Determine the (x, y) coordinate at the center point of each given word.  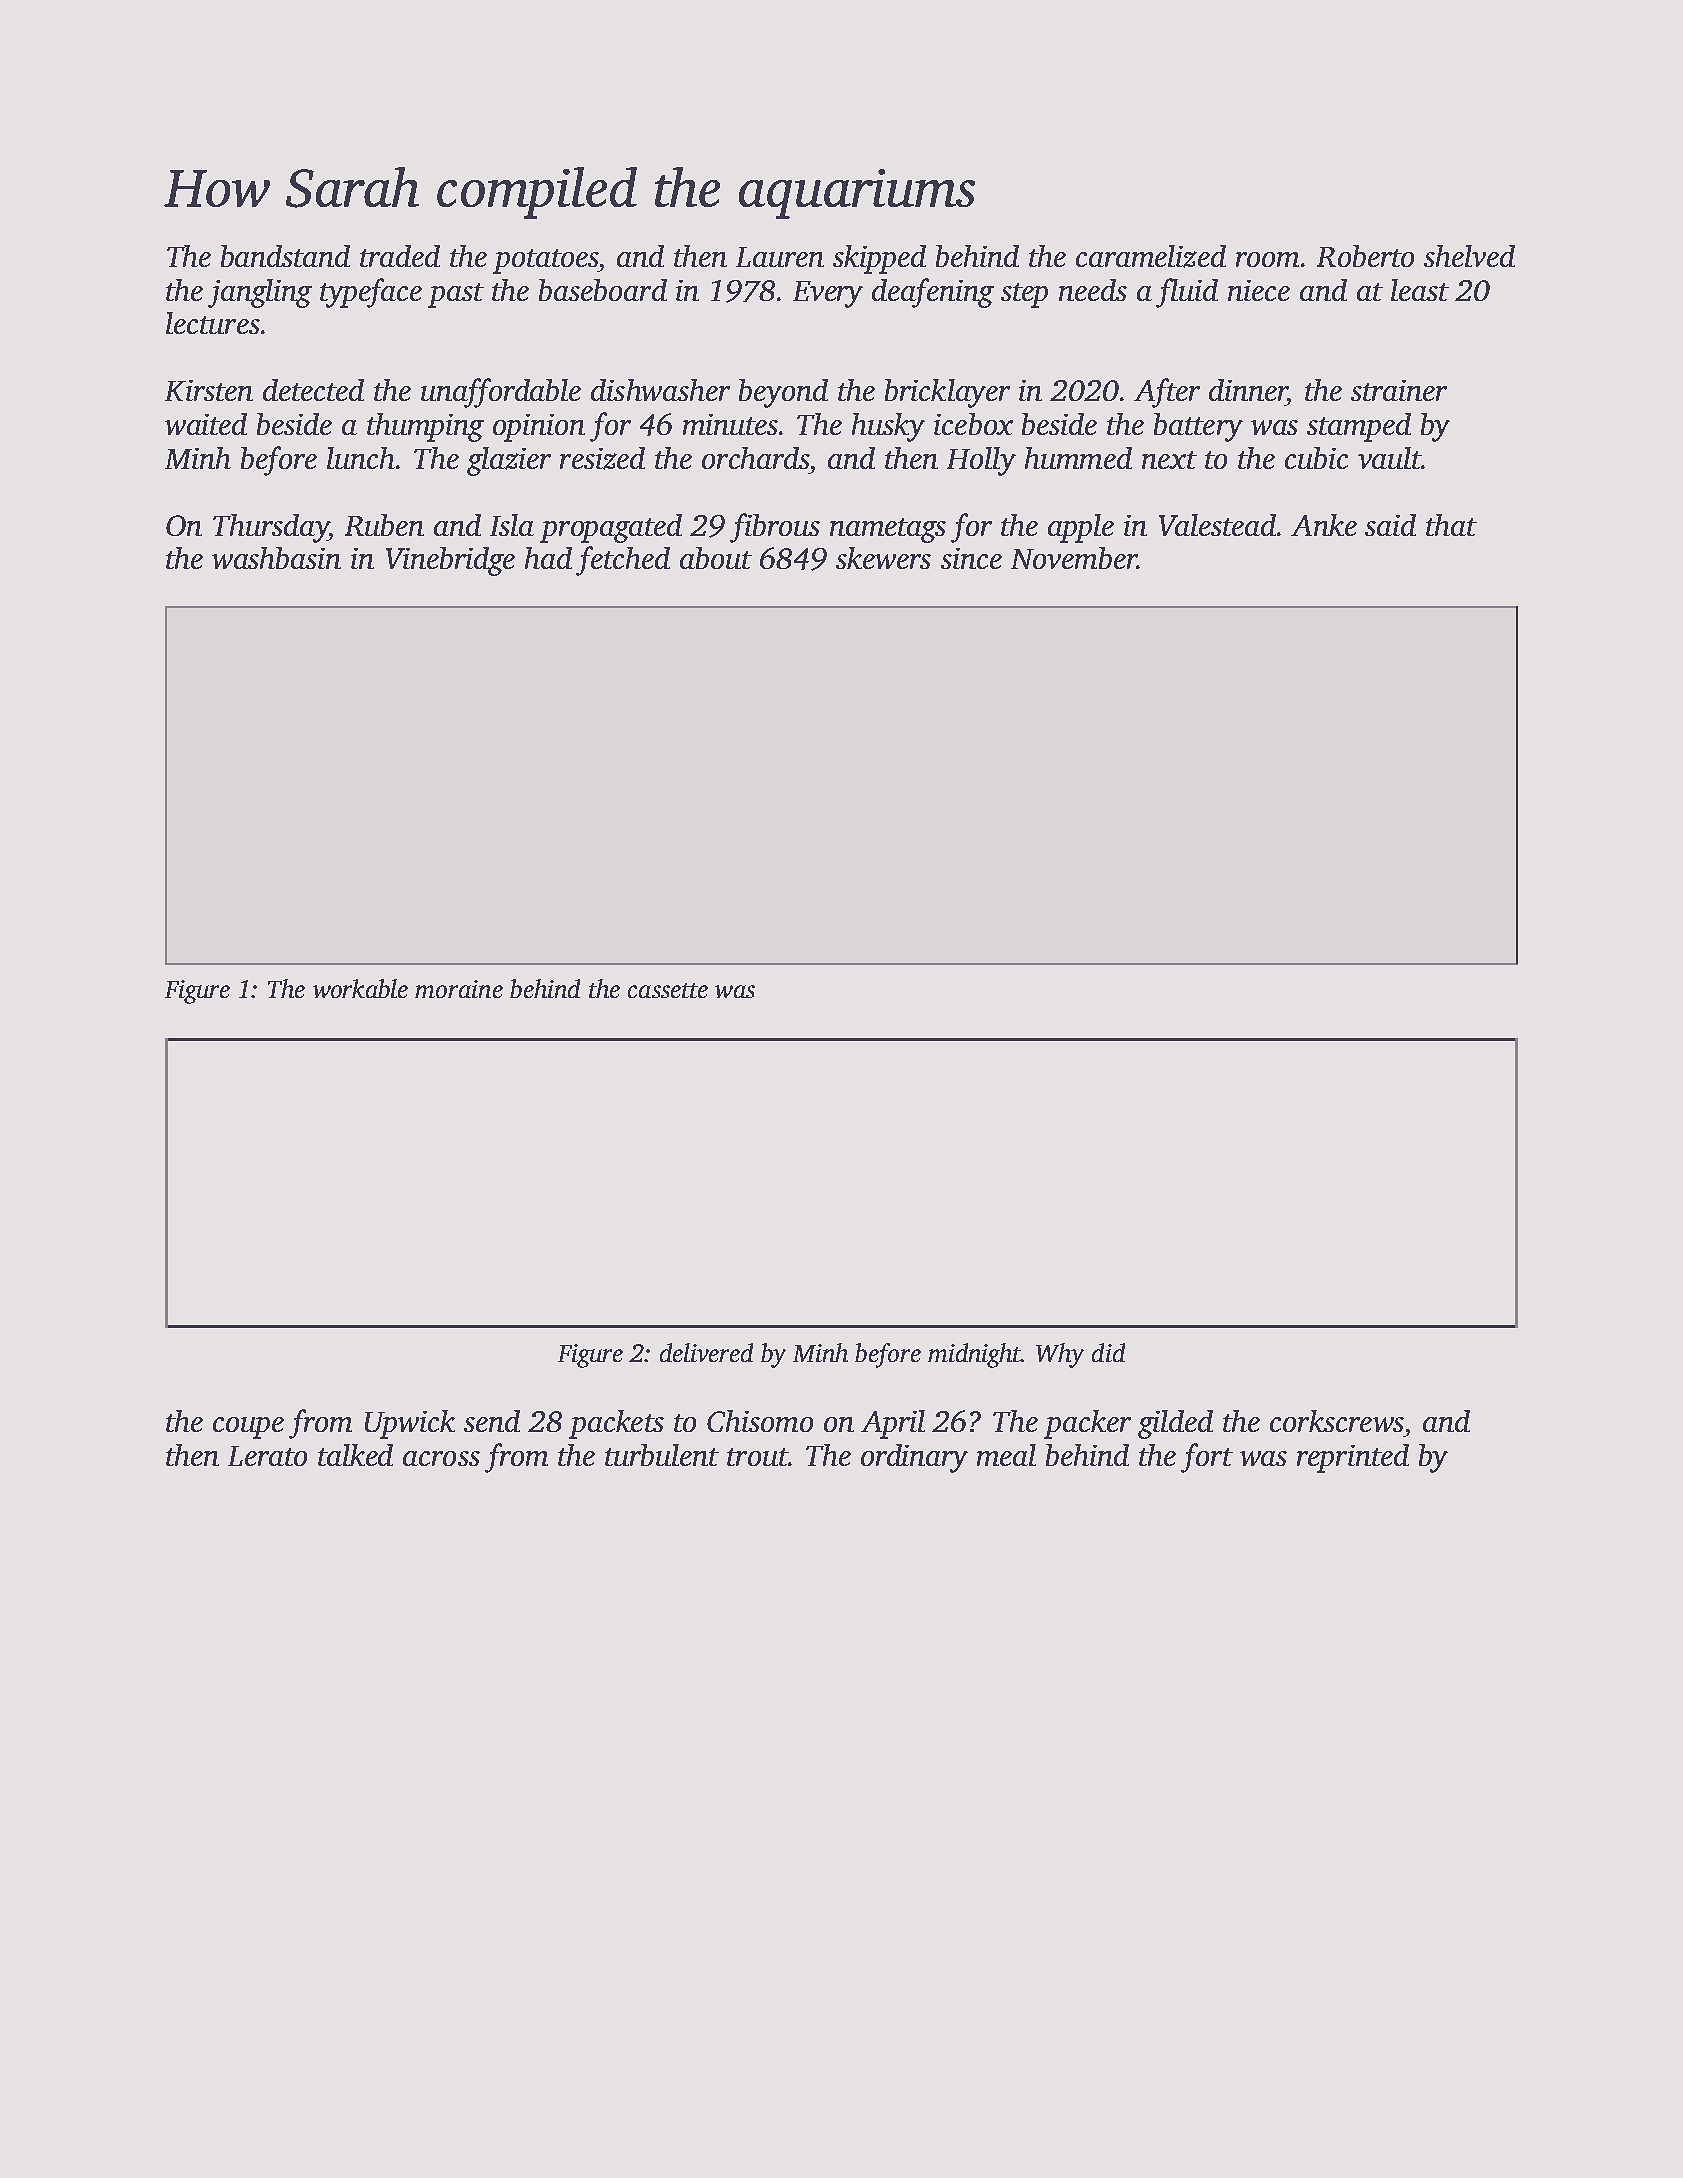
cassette (668, 990)
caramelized (1151, 256)
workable (360, 988)
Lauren (780, 257)
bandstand (285, 256)
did (1108, 1352)
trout (757, 1457)
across (441, 1458)
